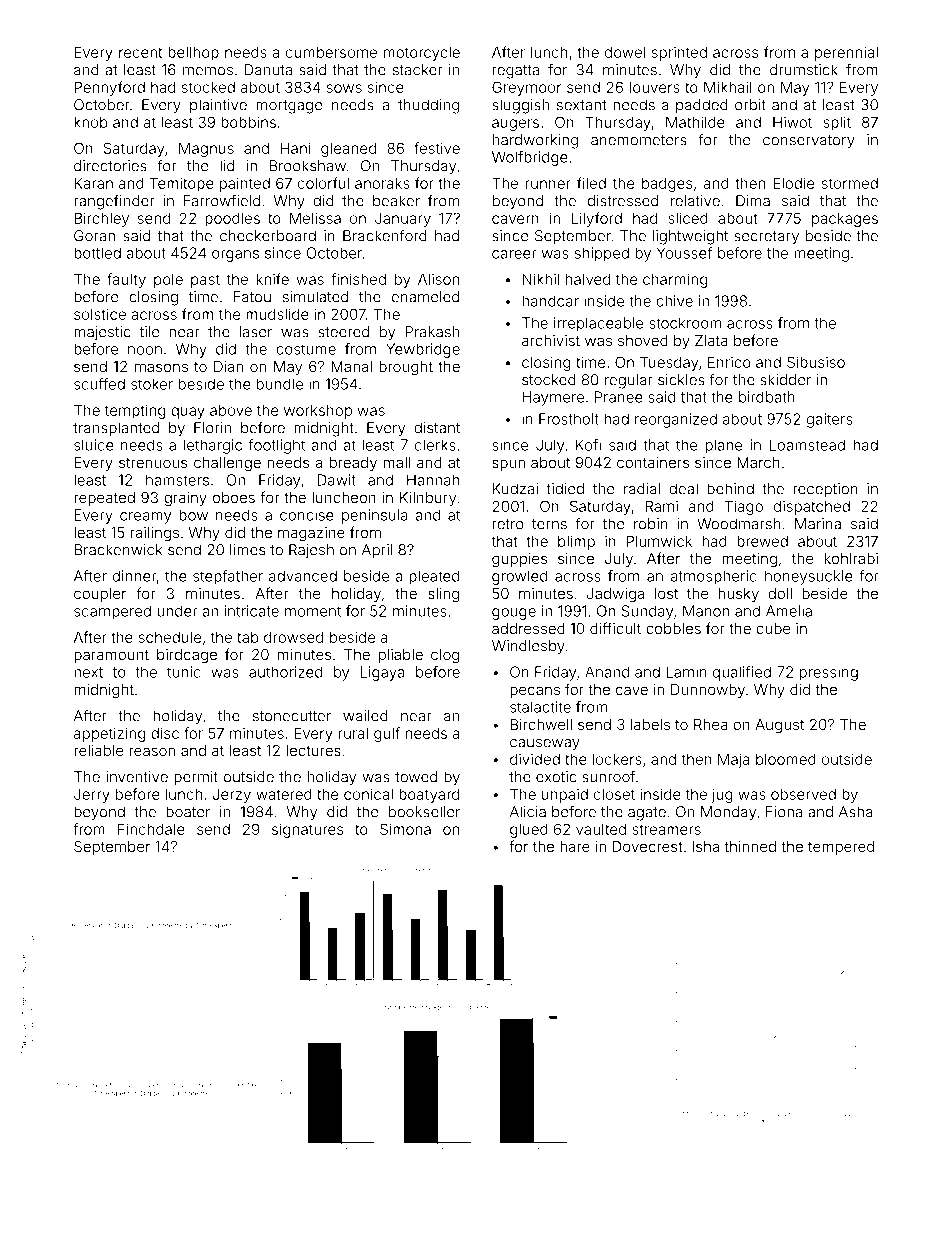 The image size is (952, 1233). Describe the element at coordinates (728, 87) in the image. I see `Mikhail` at that location.
